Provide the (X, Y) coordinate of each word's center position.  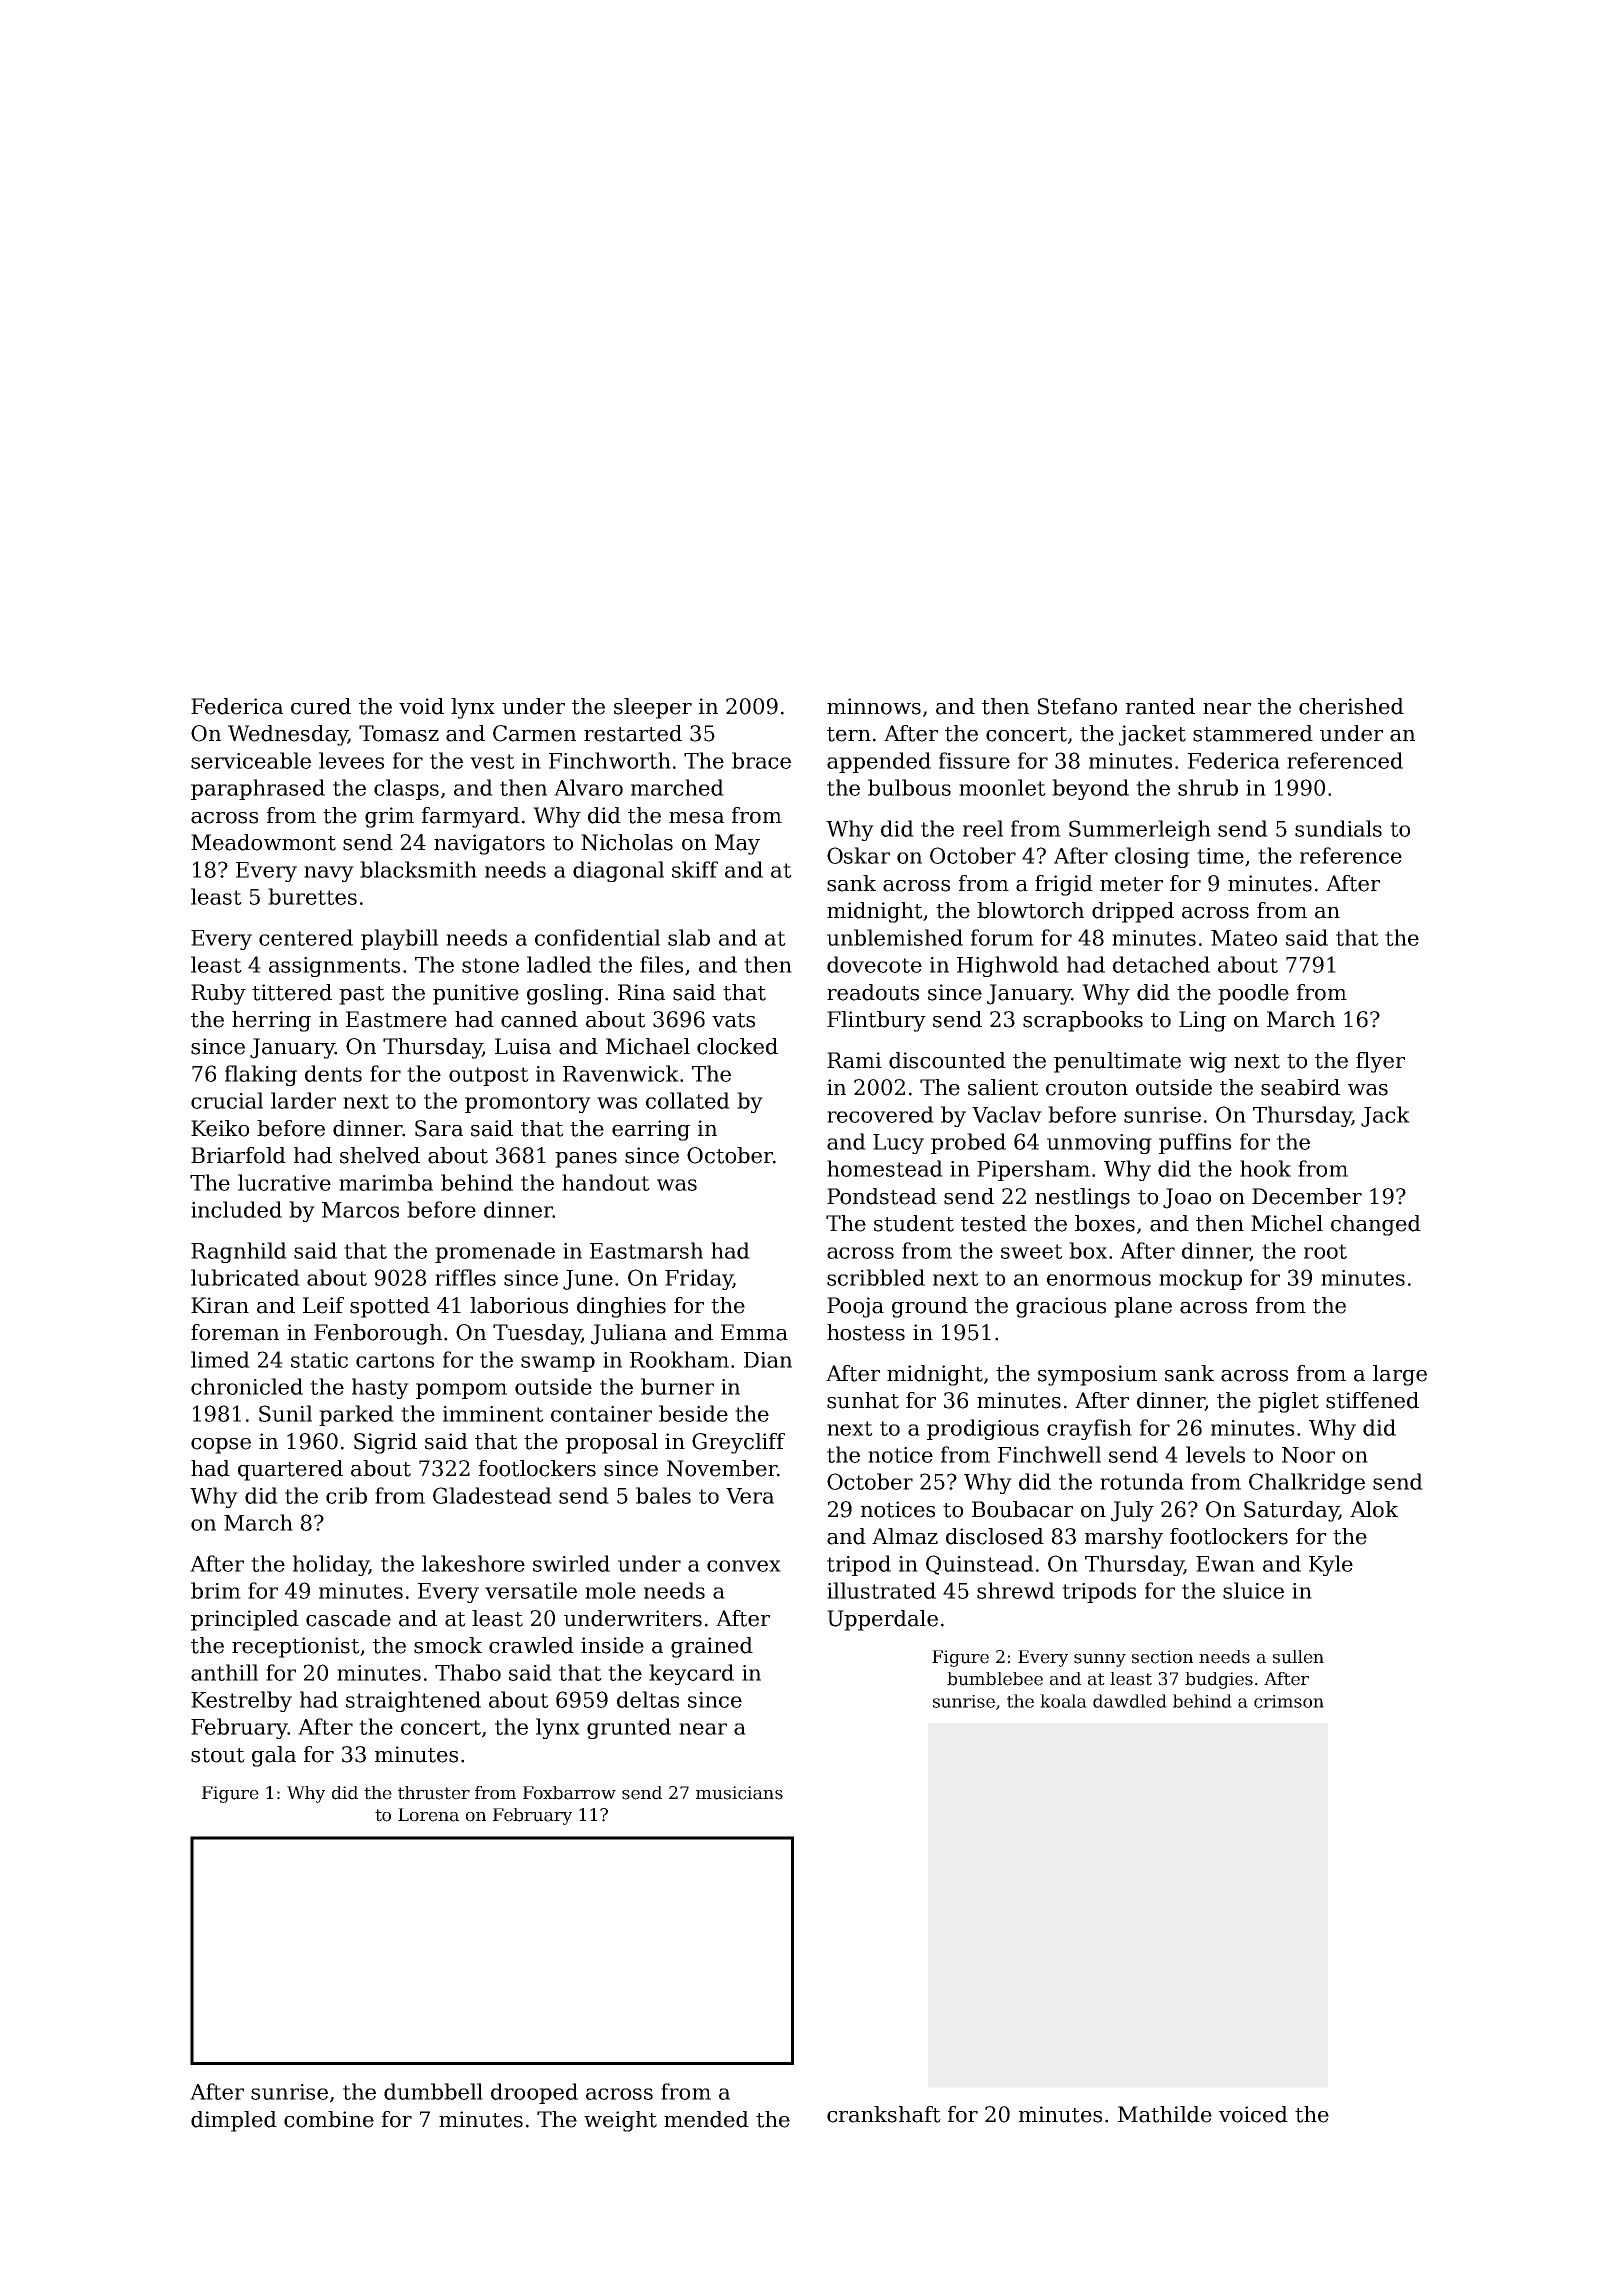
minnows (874, 706)
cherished (1351, 706)
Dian (768, 1360)
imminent (493, 1414)
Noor (1308, 1455)
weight (620, 2121)
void (421, 706)
